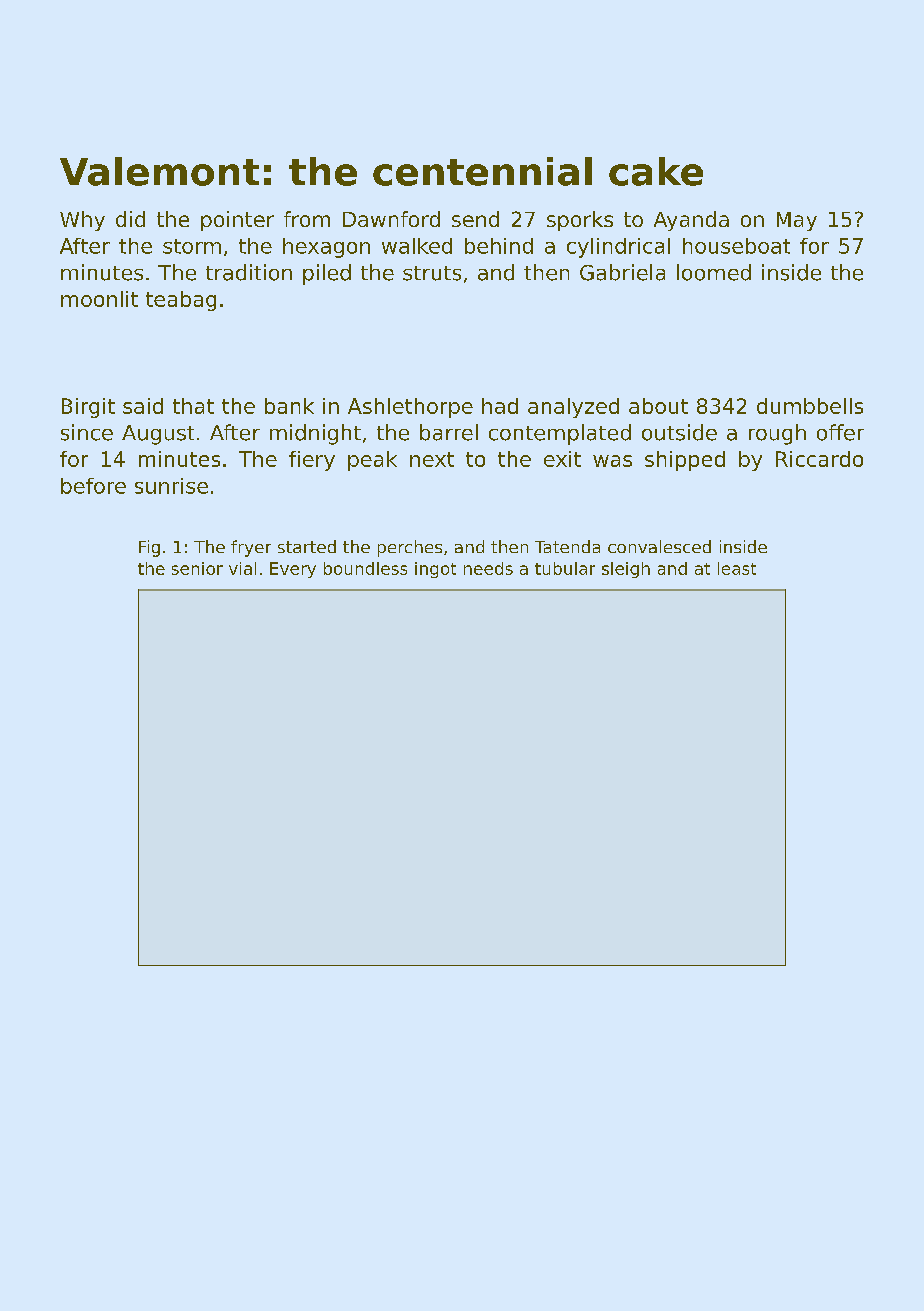  What do you see at coordinates (737, 568) in the screenshot?
I see `least` at bounding box center [737, 568].
